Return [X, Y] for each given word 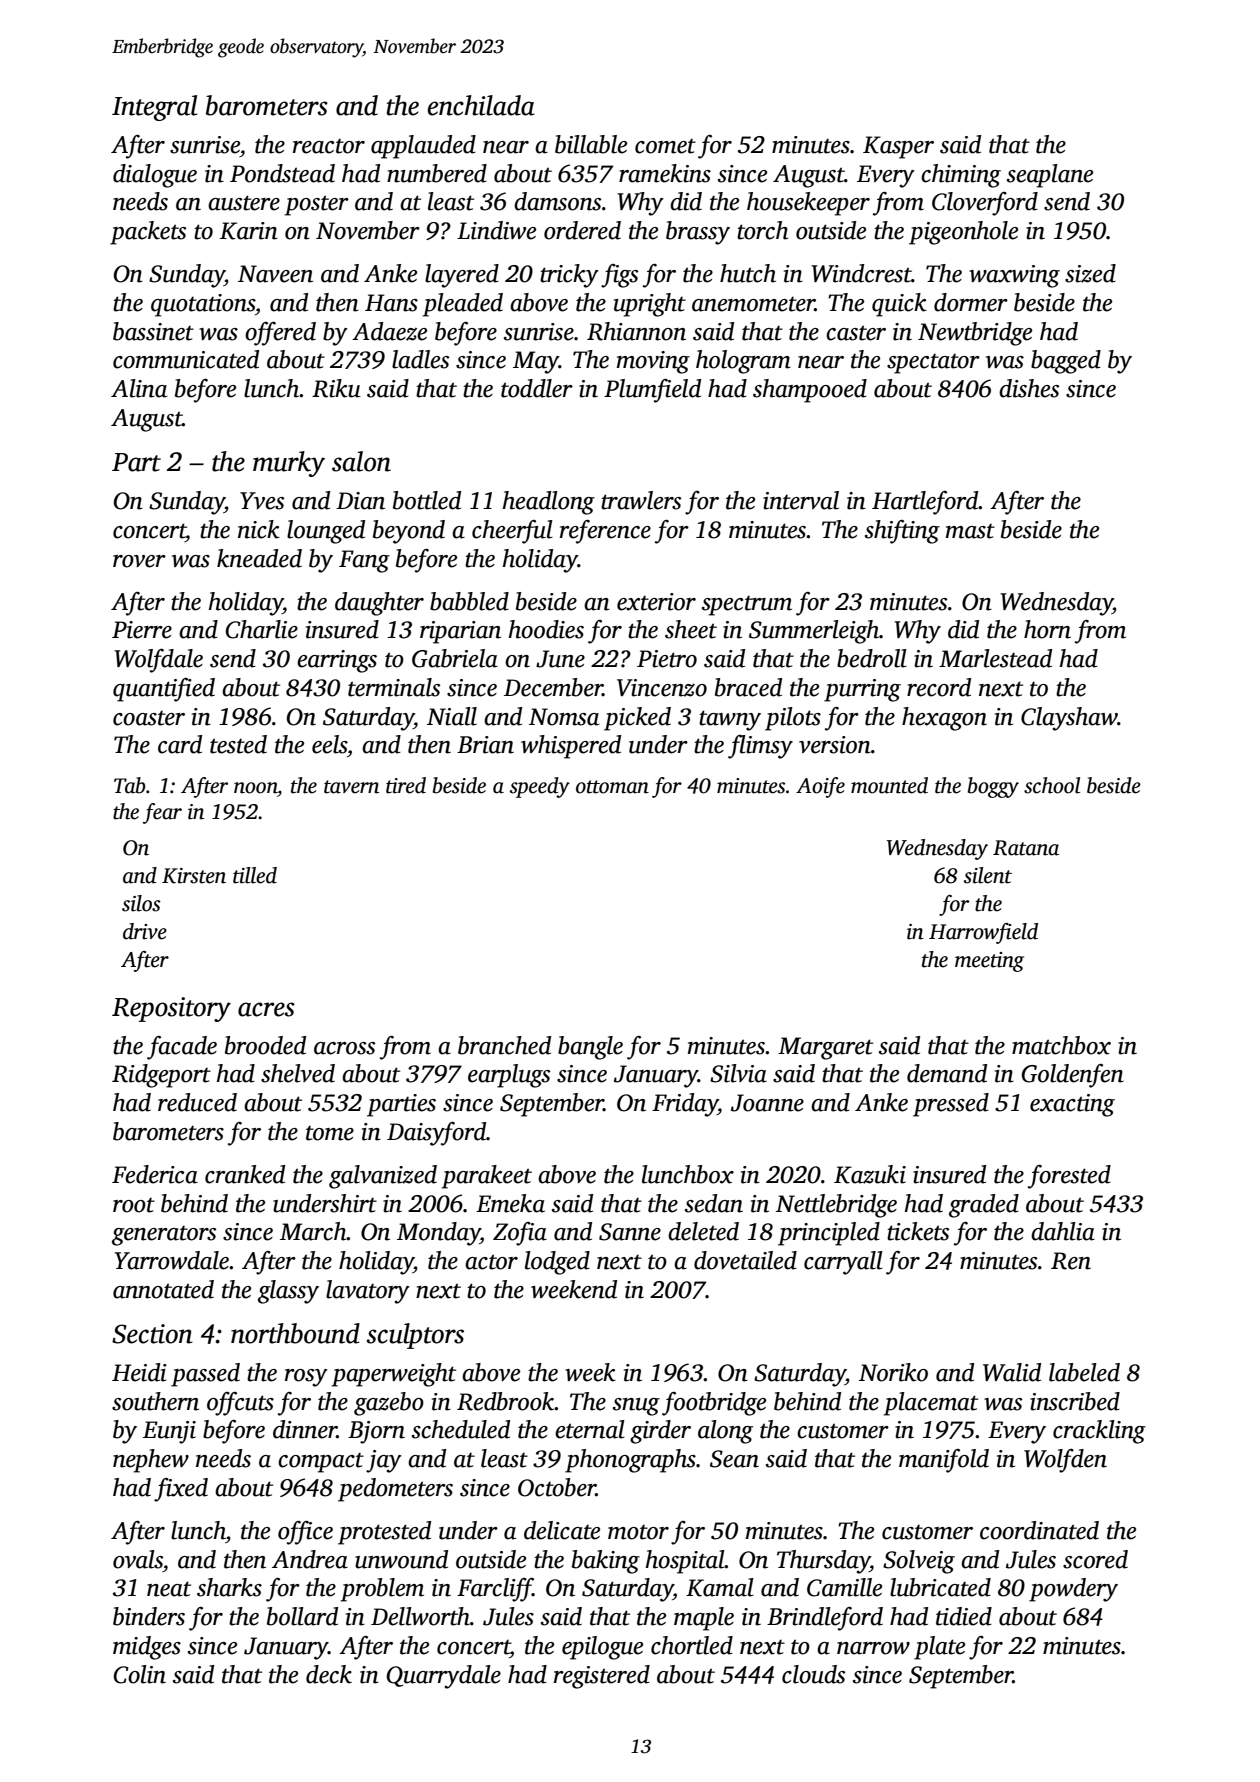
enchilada [481, 105]
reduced [197, 1102]
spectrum [747, 605]
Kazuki [870, 1174]
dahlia [1063, 1231]
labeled [1084, 1372]
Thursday [823, 1562]
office [305, 1533]
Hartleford [925, 503]
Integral [154, 108]
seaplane [1050, 176]
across [344, 1048]
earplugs [509, 1076]
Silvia [738, 1073]
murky [289, 464]
